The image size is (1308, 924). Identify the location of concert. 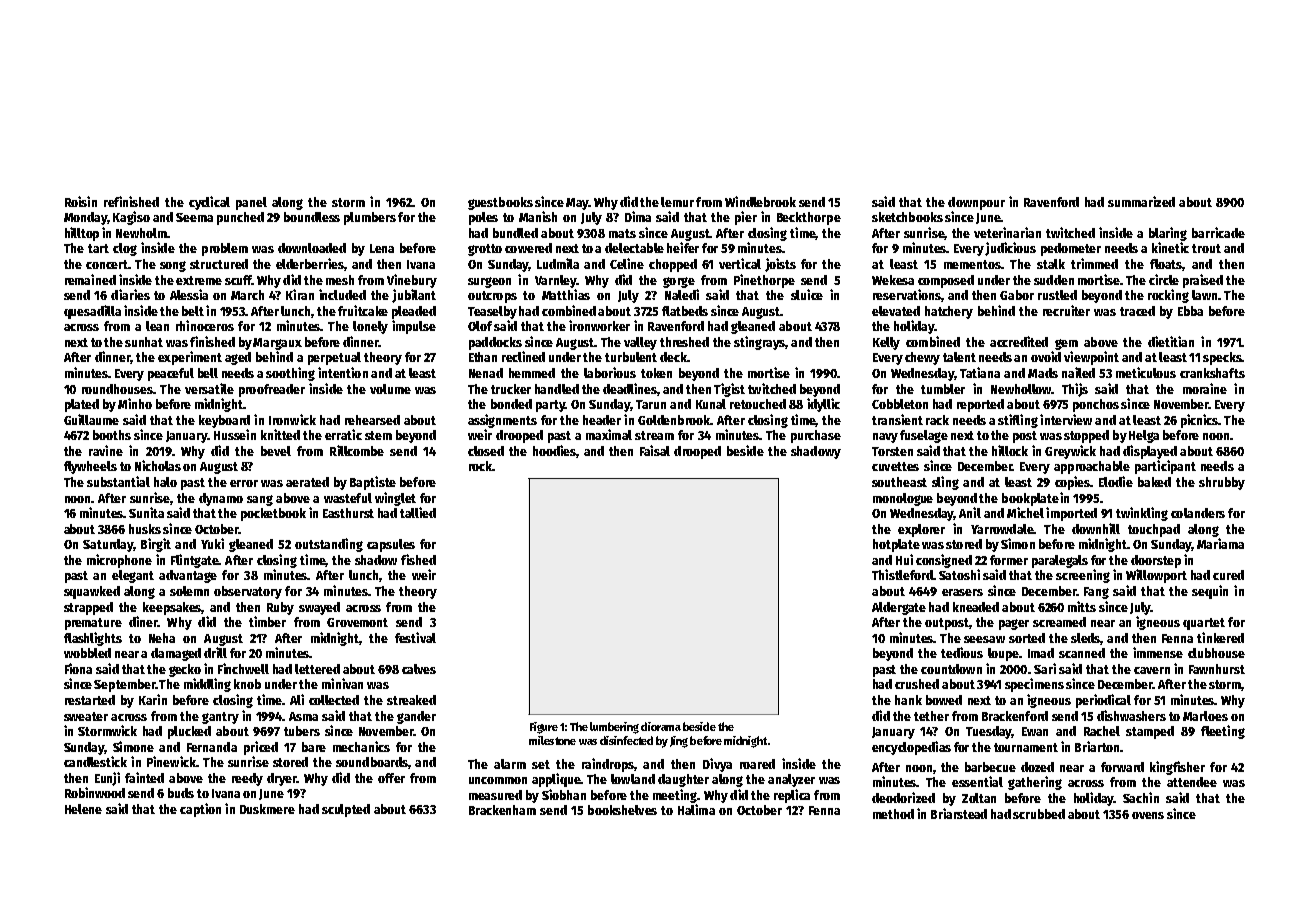
(107, 264).
